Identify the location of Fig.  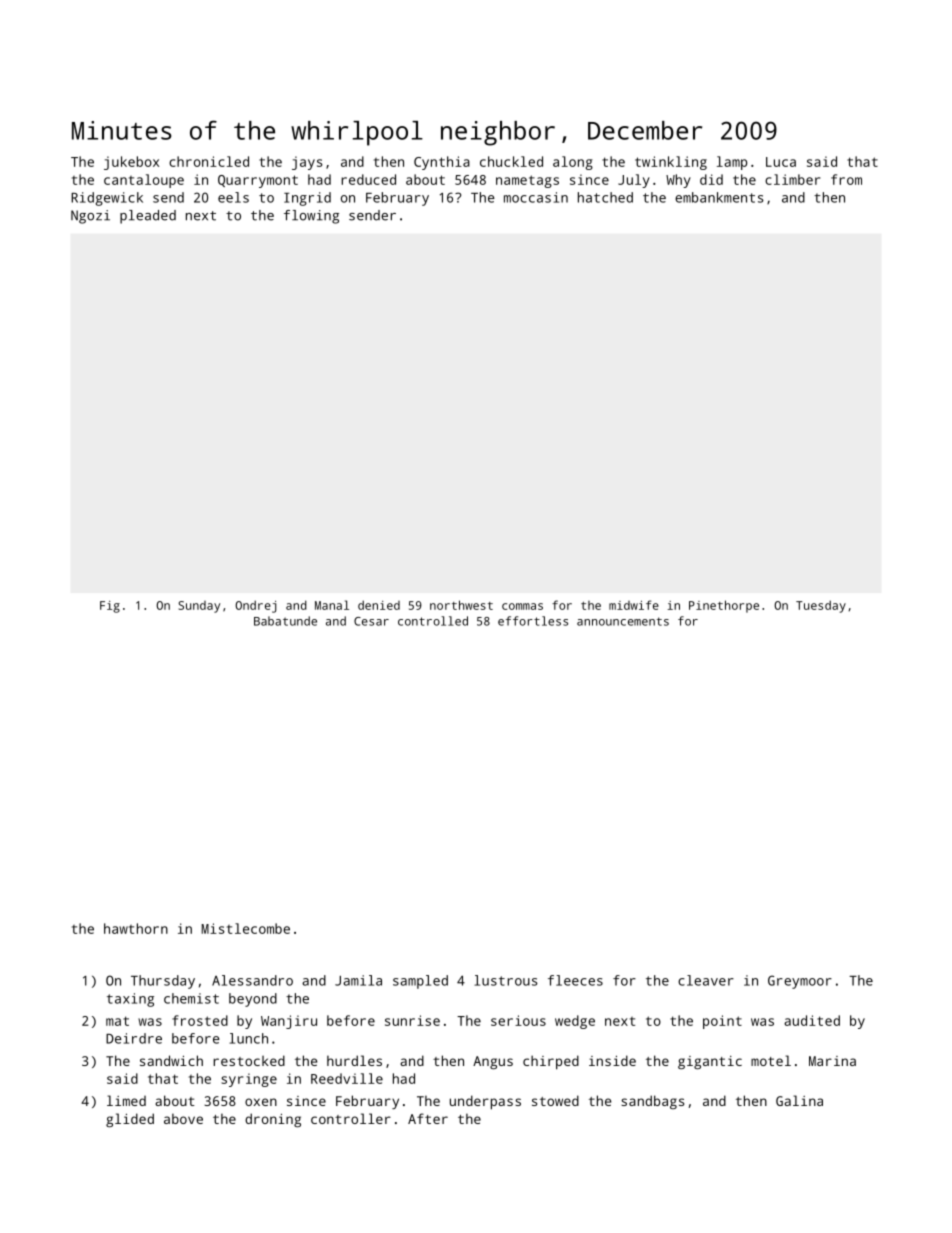
(110, 607).
